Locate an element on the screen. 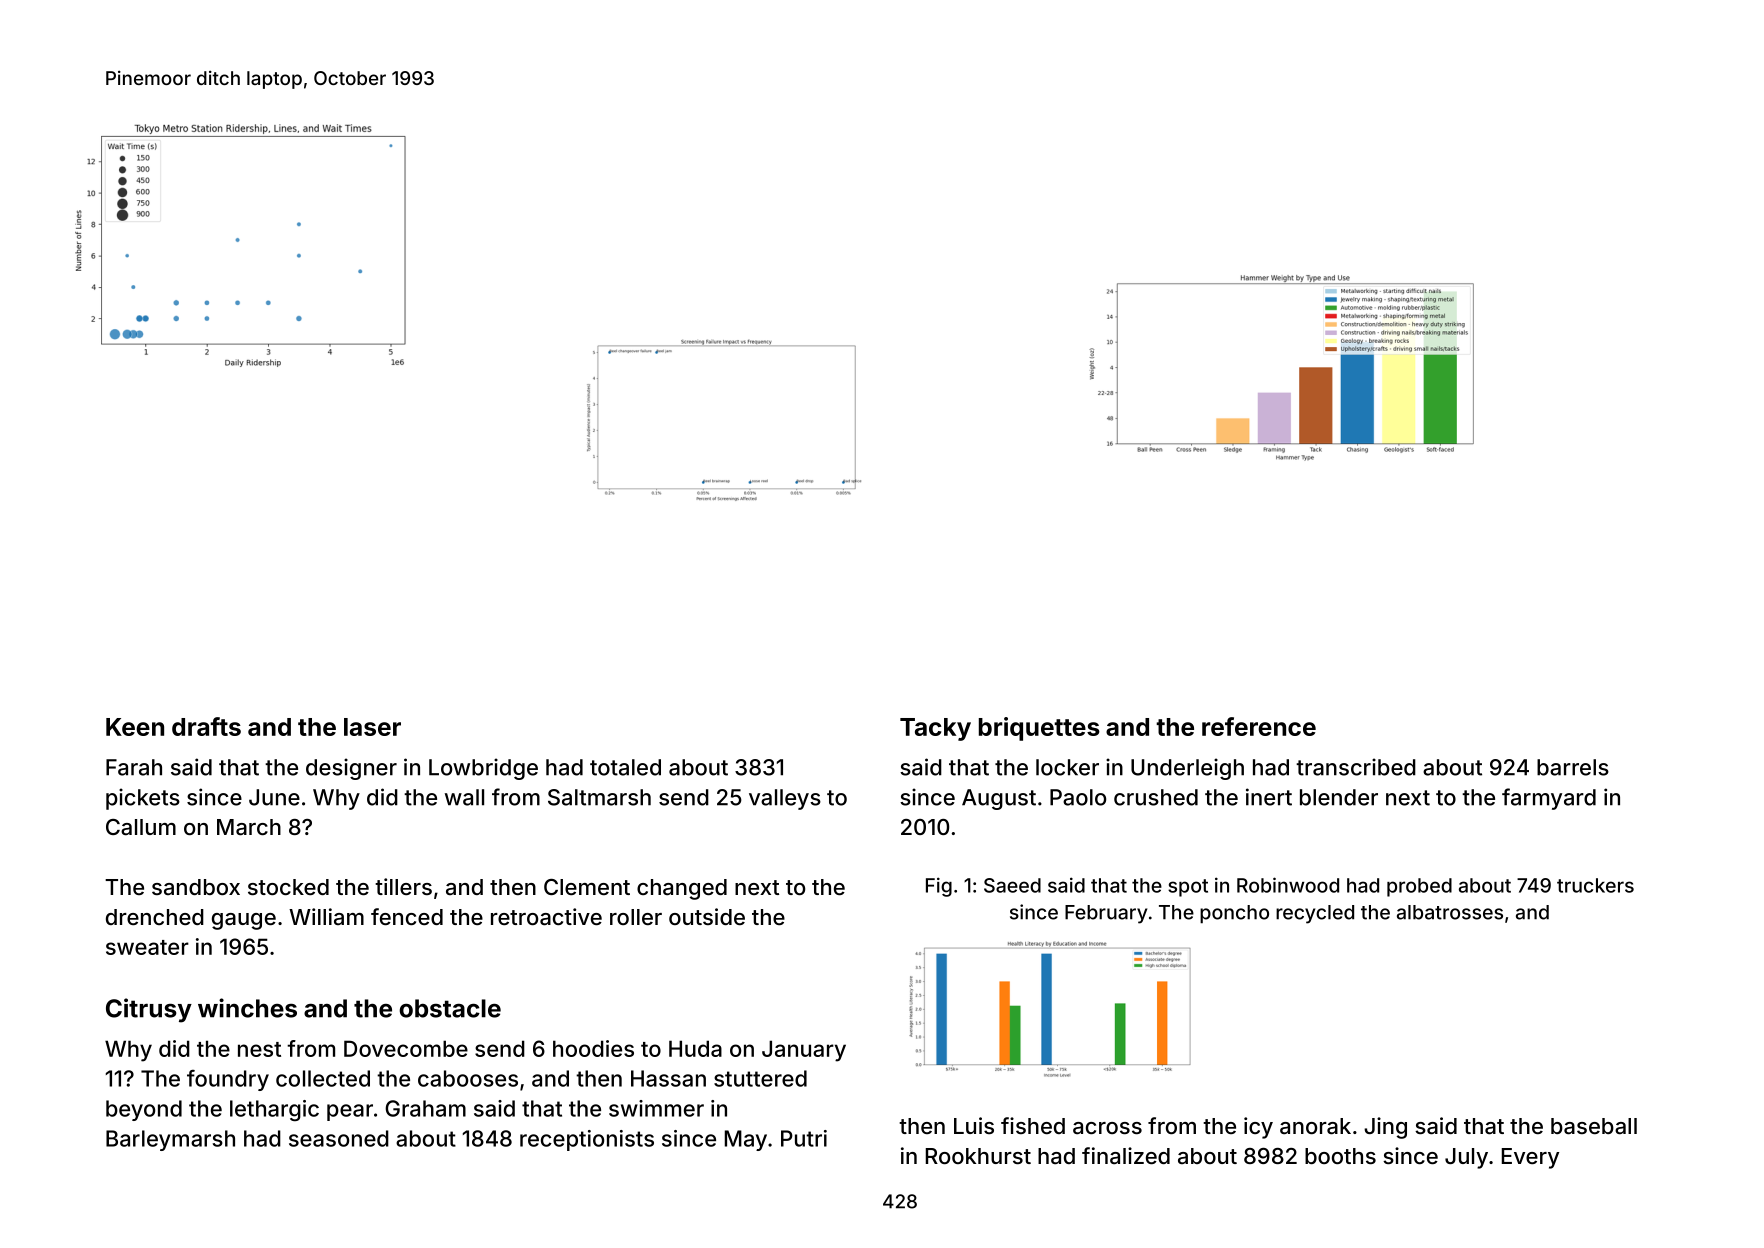 The width and height of the screenshot is (1764, 1248). briquettes is located at coordinates (1039, 729).
